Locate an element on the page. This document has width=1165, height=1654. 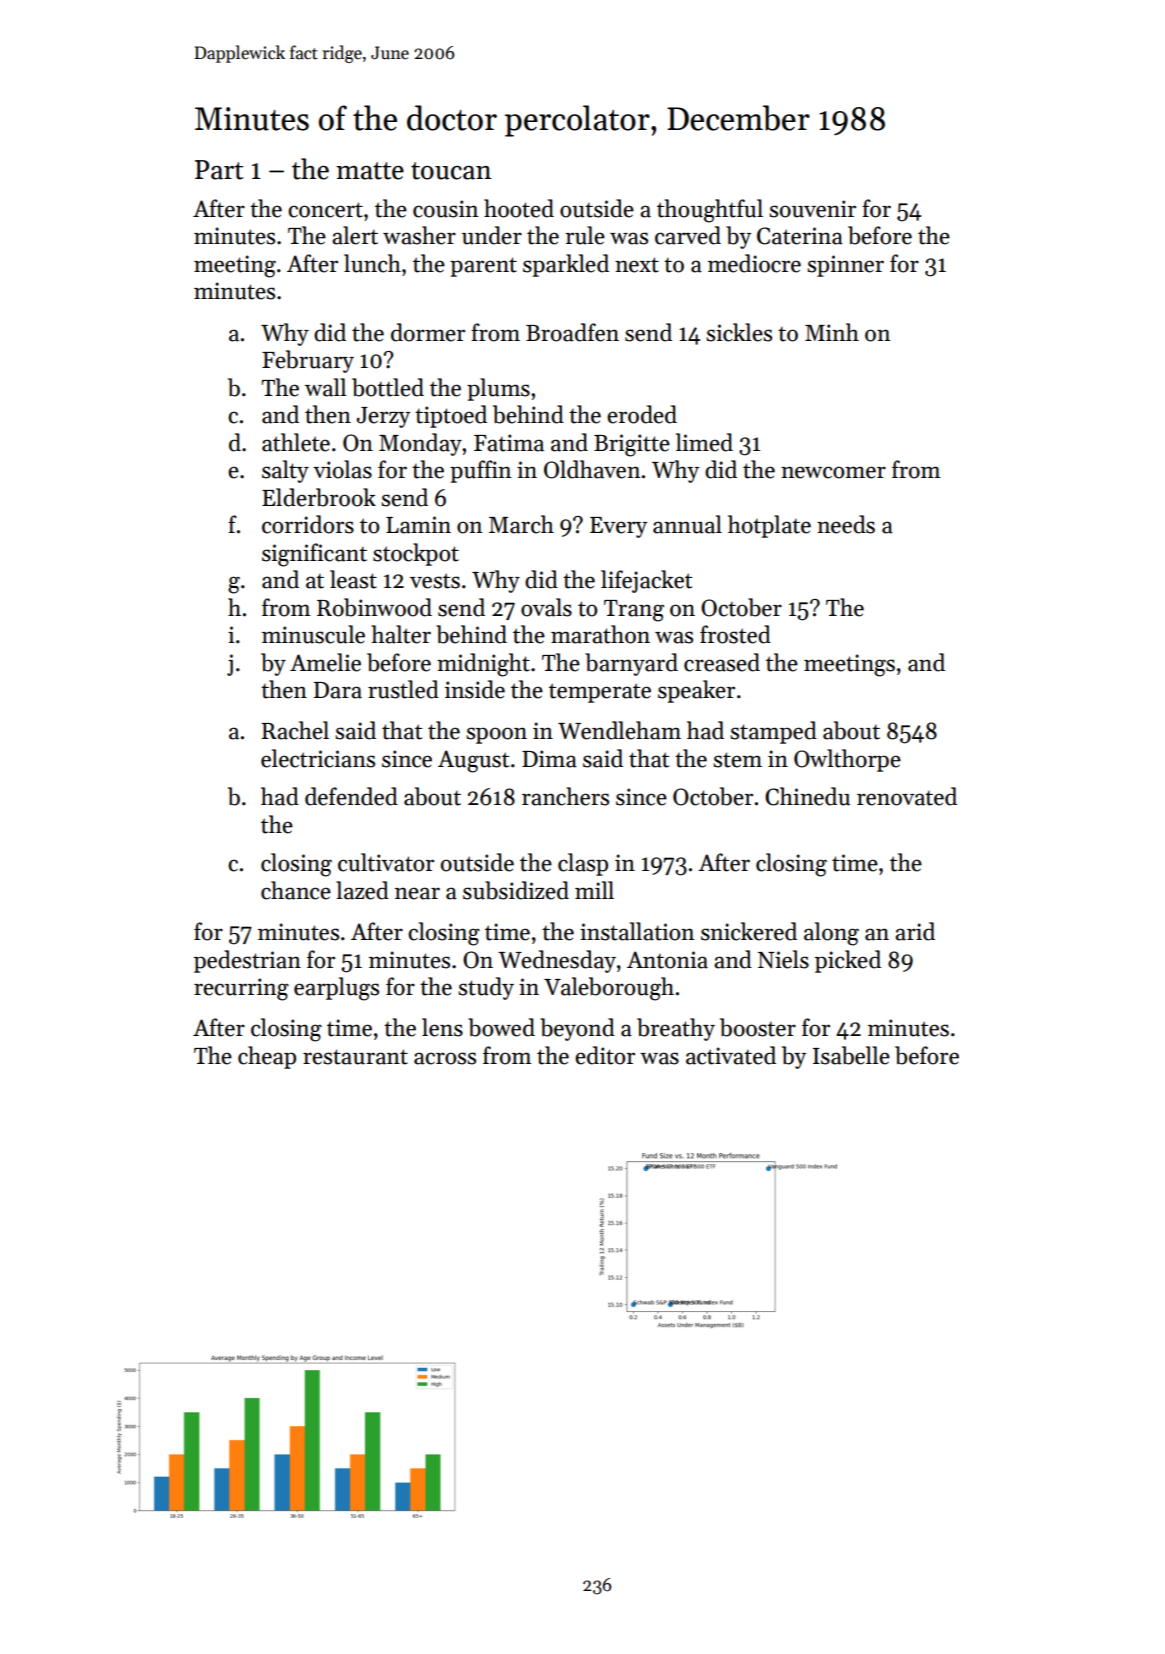
rustled is located at coordinates (403, 689).
